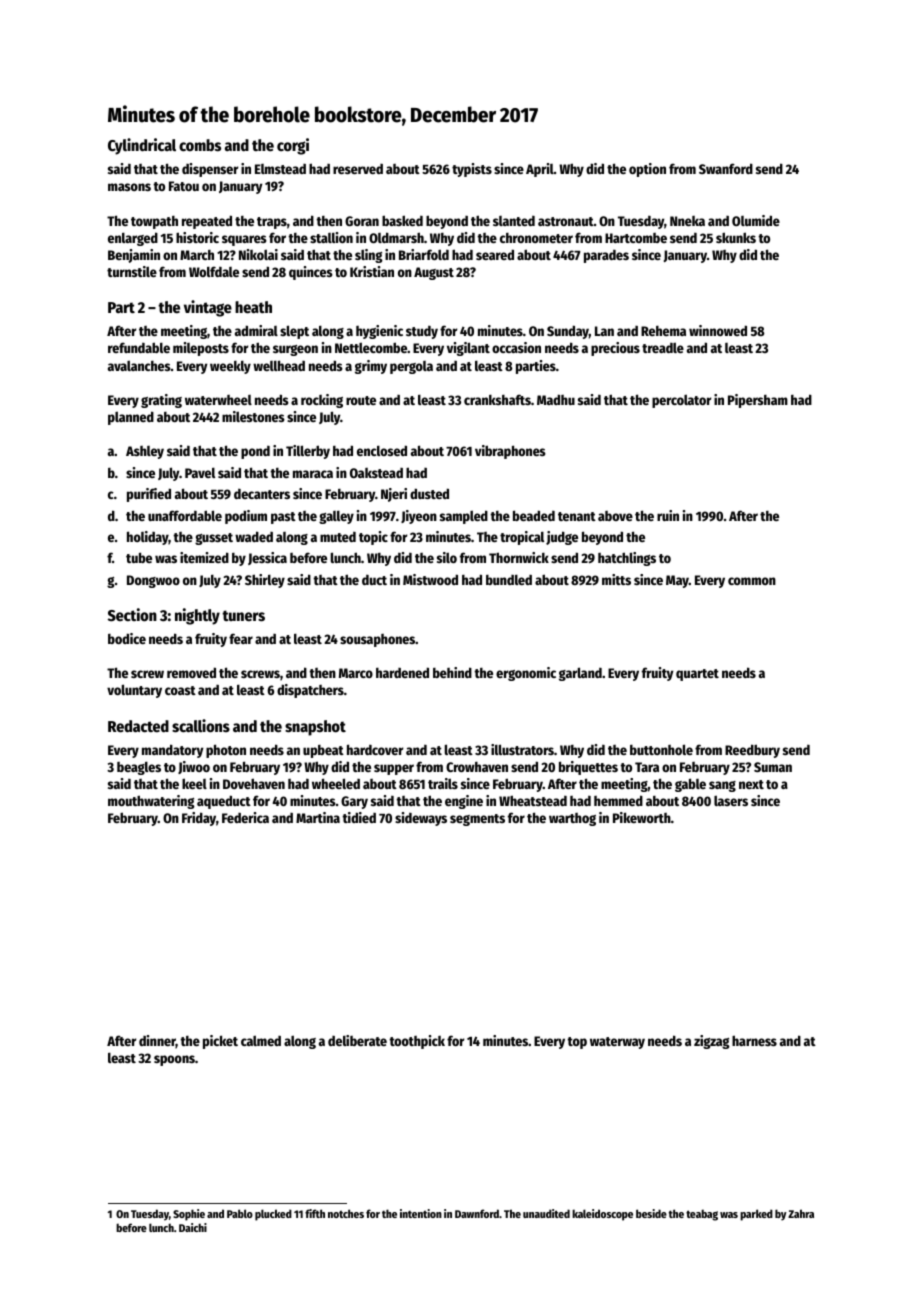  Describe the element at coordinates (647, 170) in the document. I see `option` at that location.
